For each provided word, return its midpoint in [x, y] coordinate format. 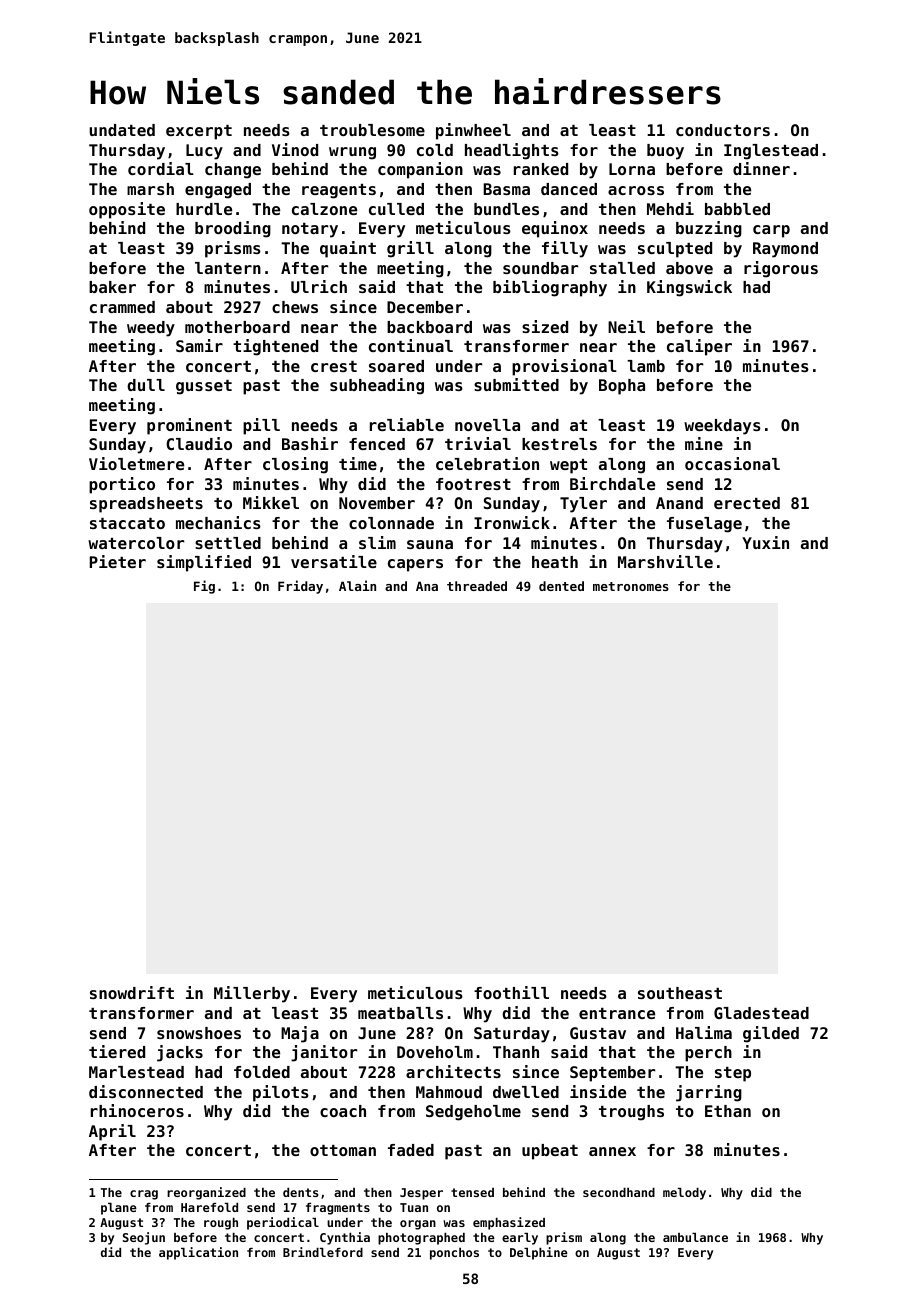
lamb [646, 366]
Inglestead [771, 152]
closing [295, 465]
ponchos [454, 1254]
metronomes [631, 586]
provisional [564, 367]
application [198, 1253]
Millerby [252, 994]
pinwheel [473, 131]
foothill [511, 992]
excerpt [199, 132]
